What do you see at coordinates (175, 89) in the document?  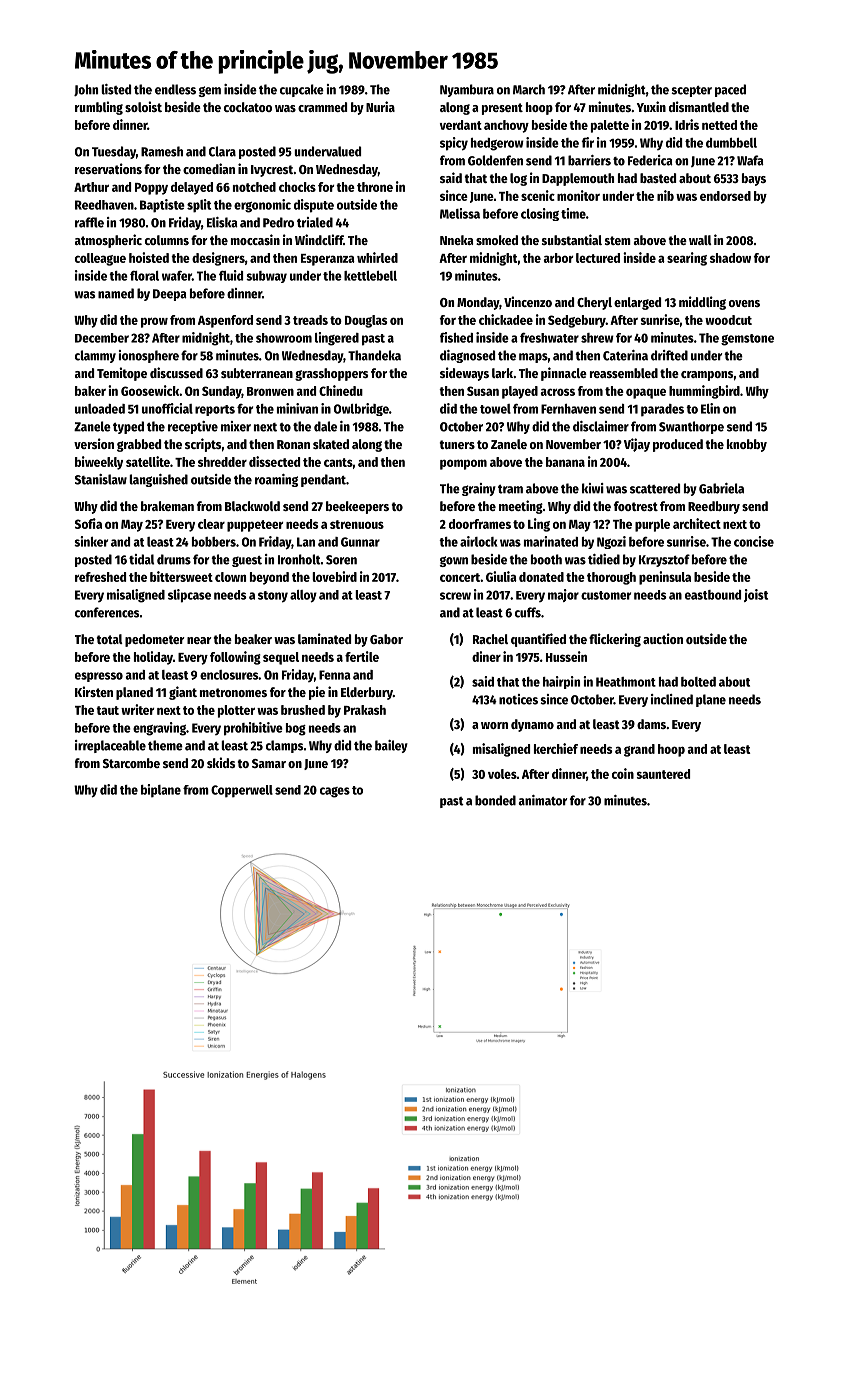 I see `endless` at bounding box center [175, 89].
